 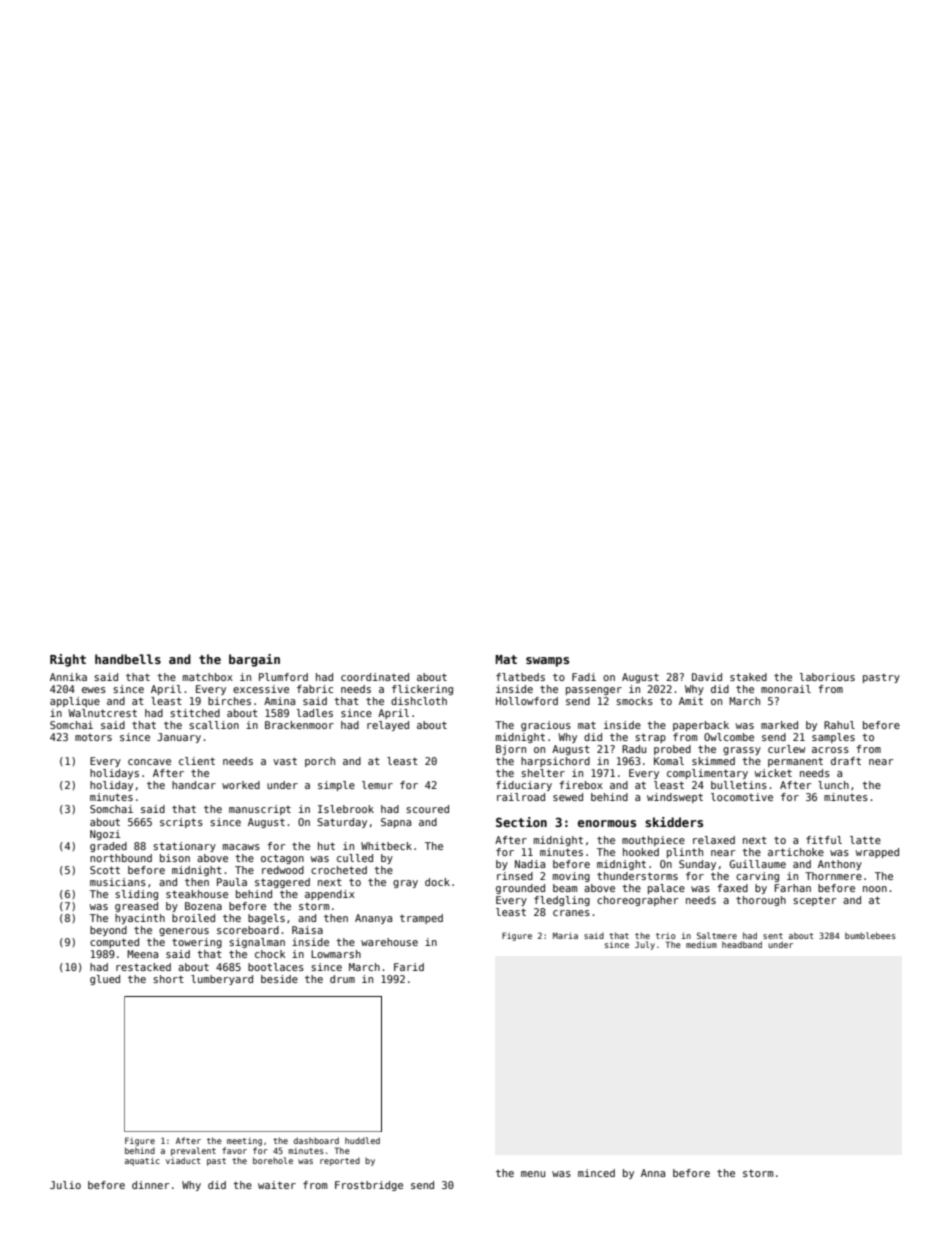 I want to click on Frostbridge, so click(x=369, y=1186).
